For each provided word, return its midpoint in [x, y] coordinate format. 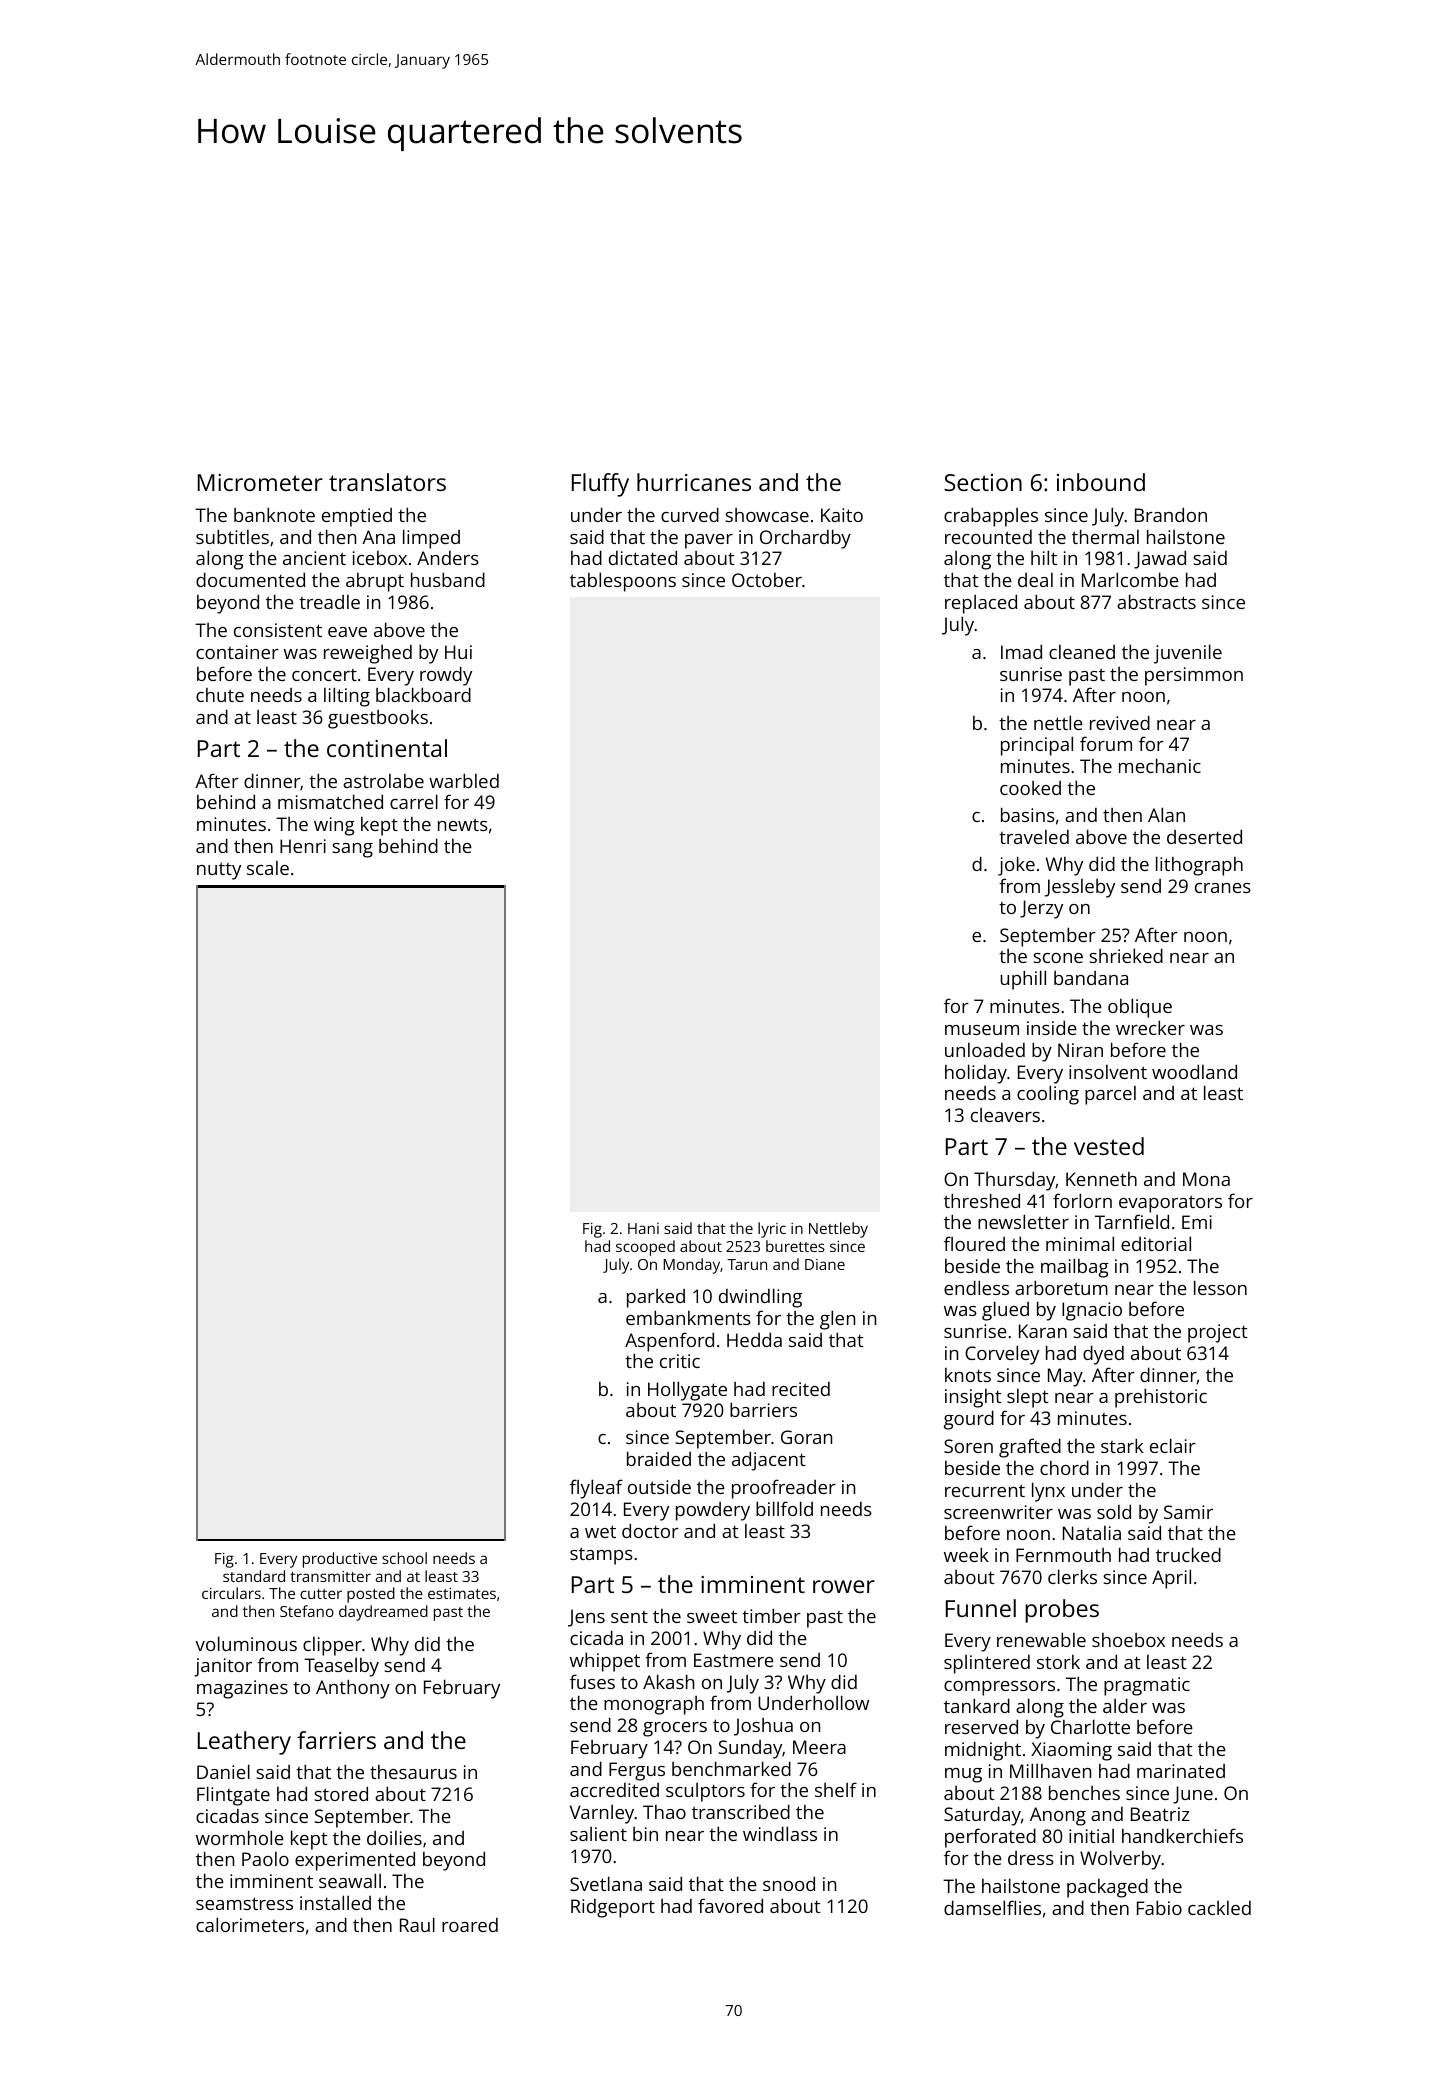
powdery [713, 1511]
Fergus [637, 1771]
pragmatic [1147, 1686]
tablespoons [623, 582]
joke [1016, 866]
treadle [329, 602]
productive [340, 1560]
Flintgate [233, 1796]
